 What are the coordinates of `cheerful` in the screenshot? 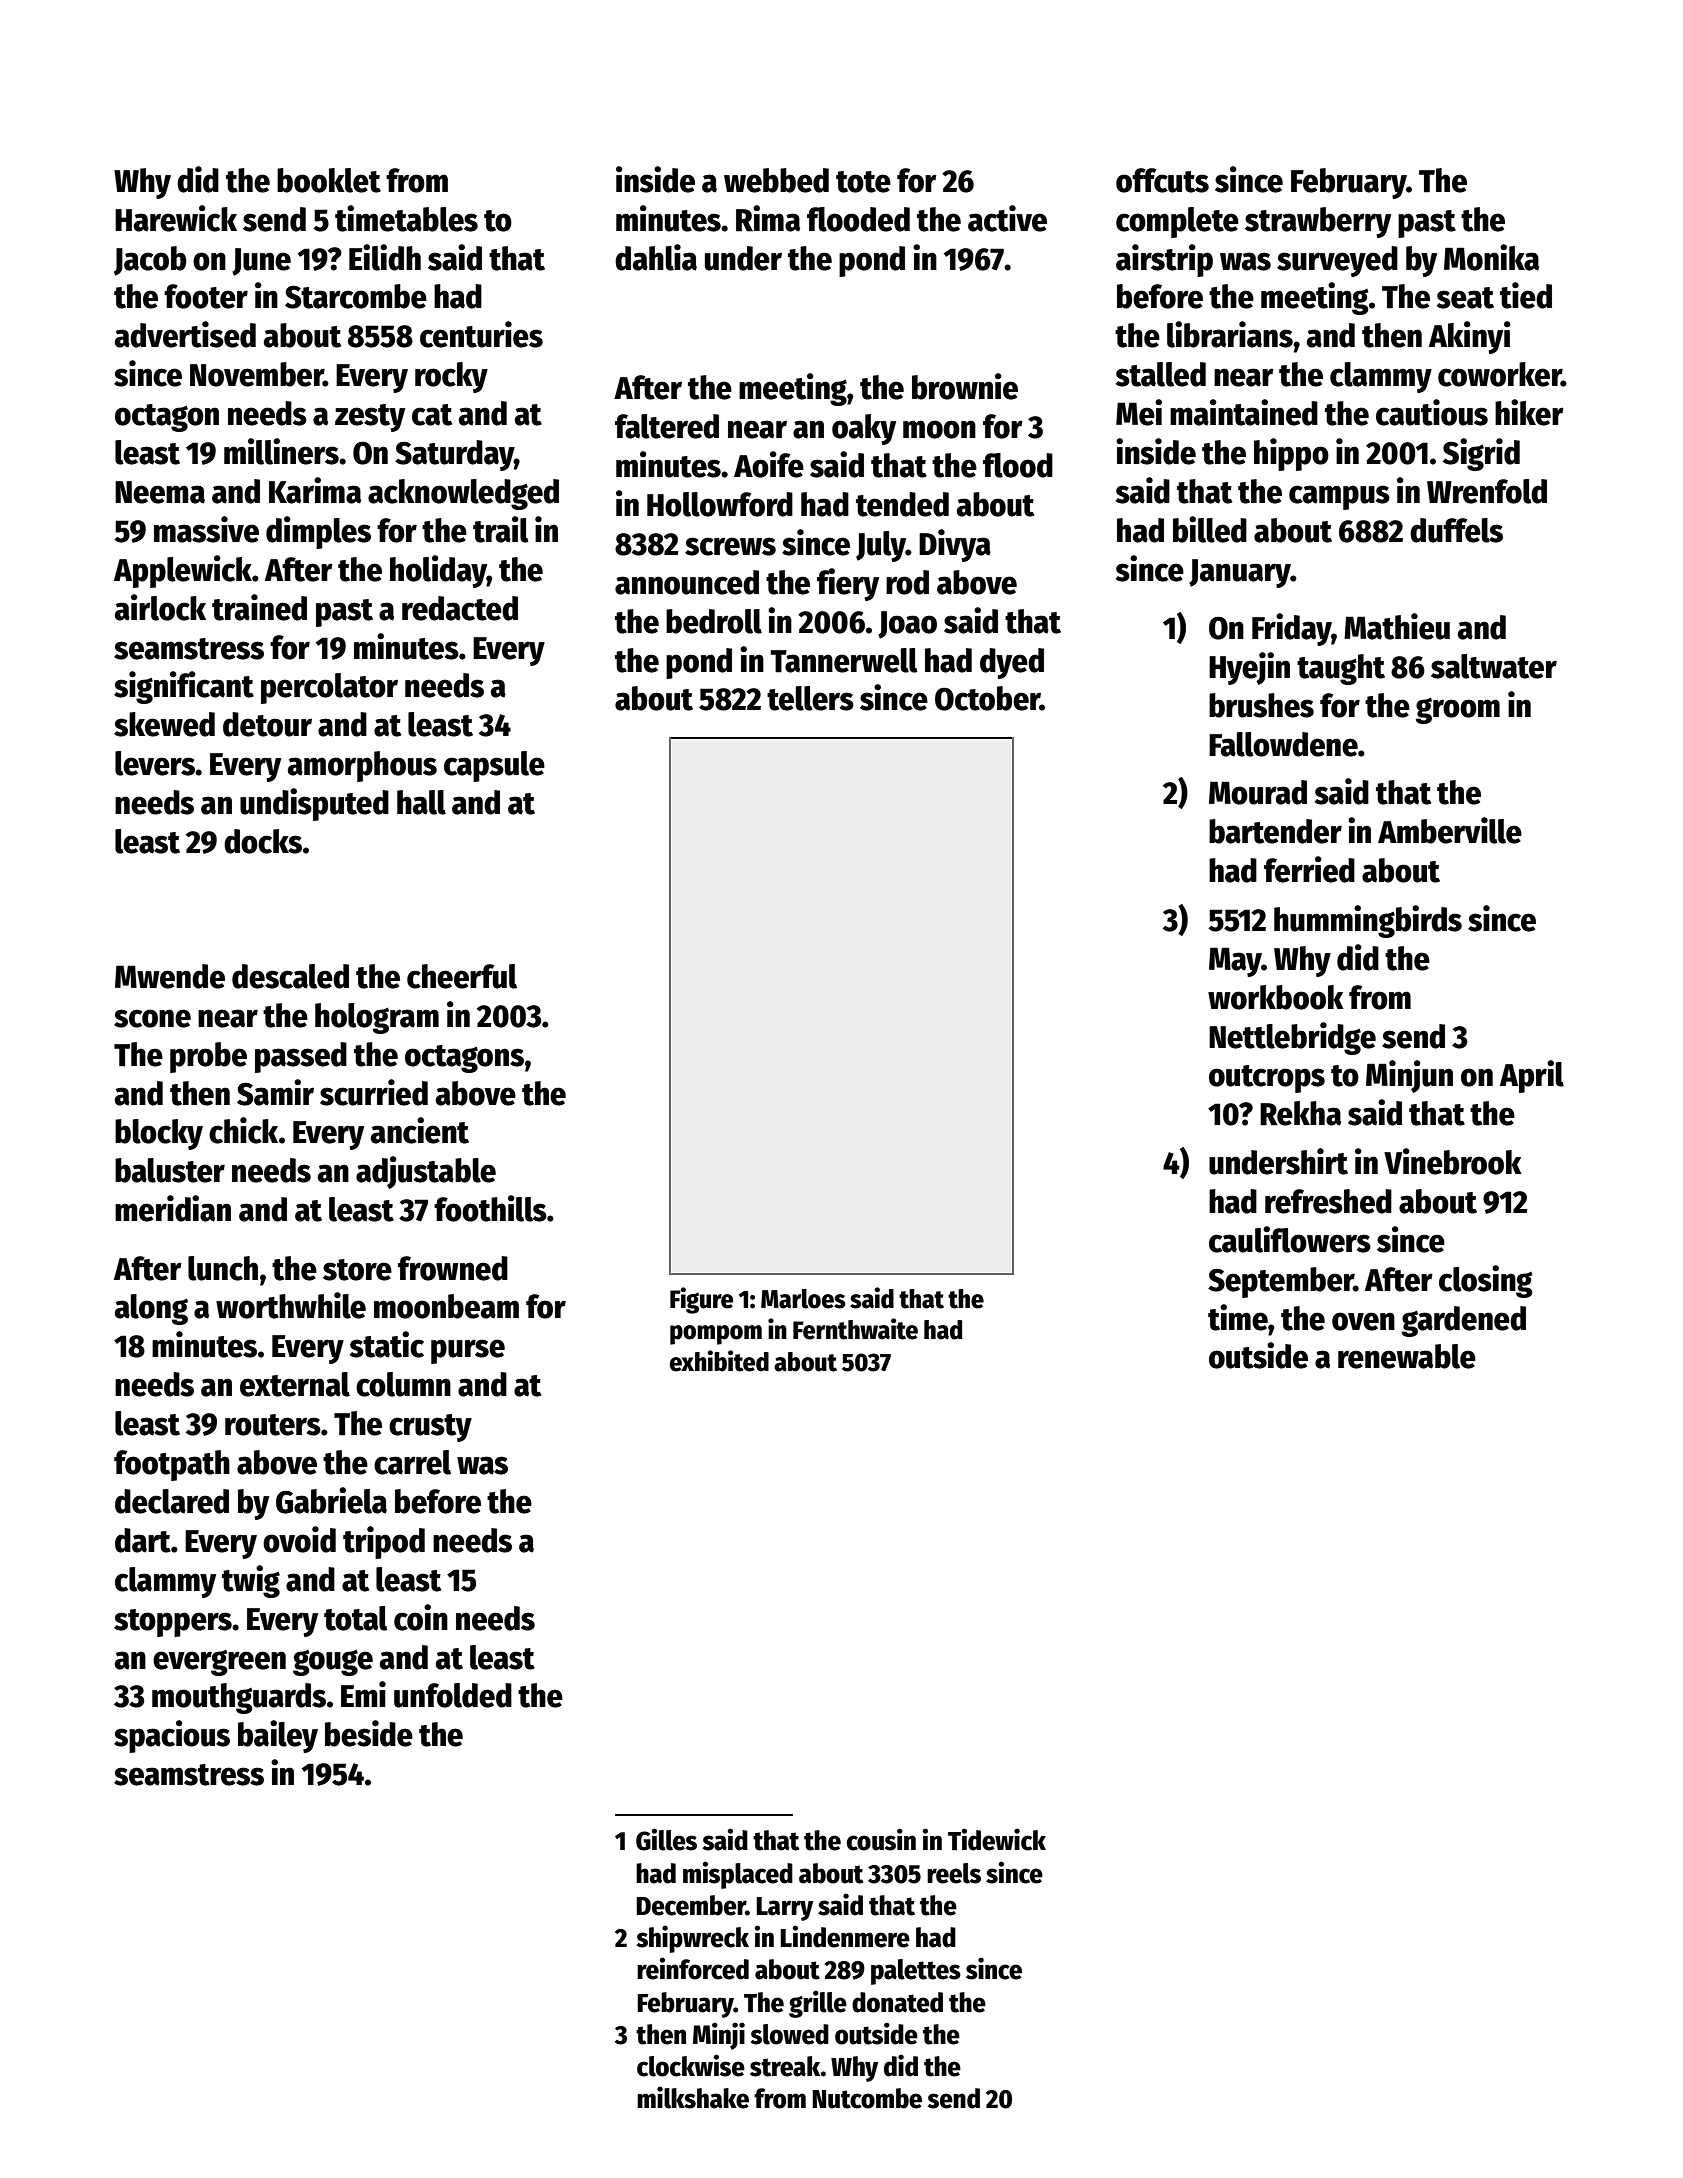 It's located at (462, 976).
